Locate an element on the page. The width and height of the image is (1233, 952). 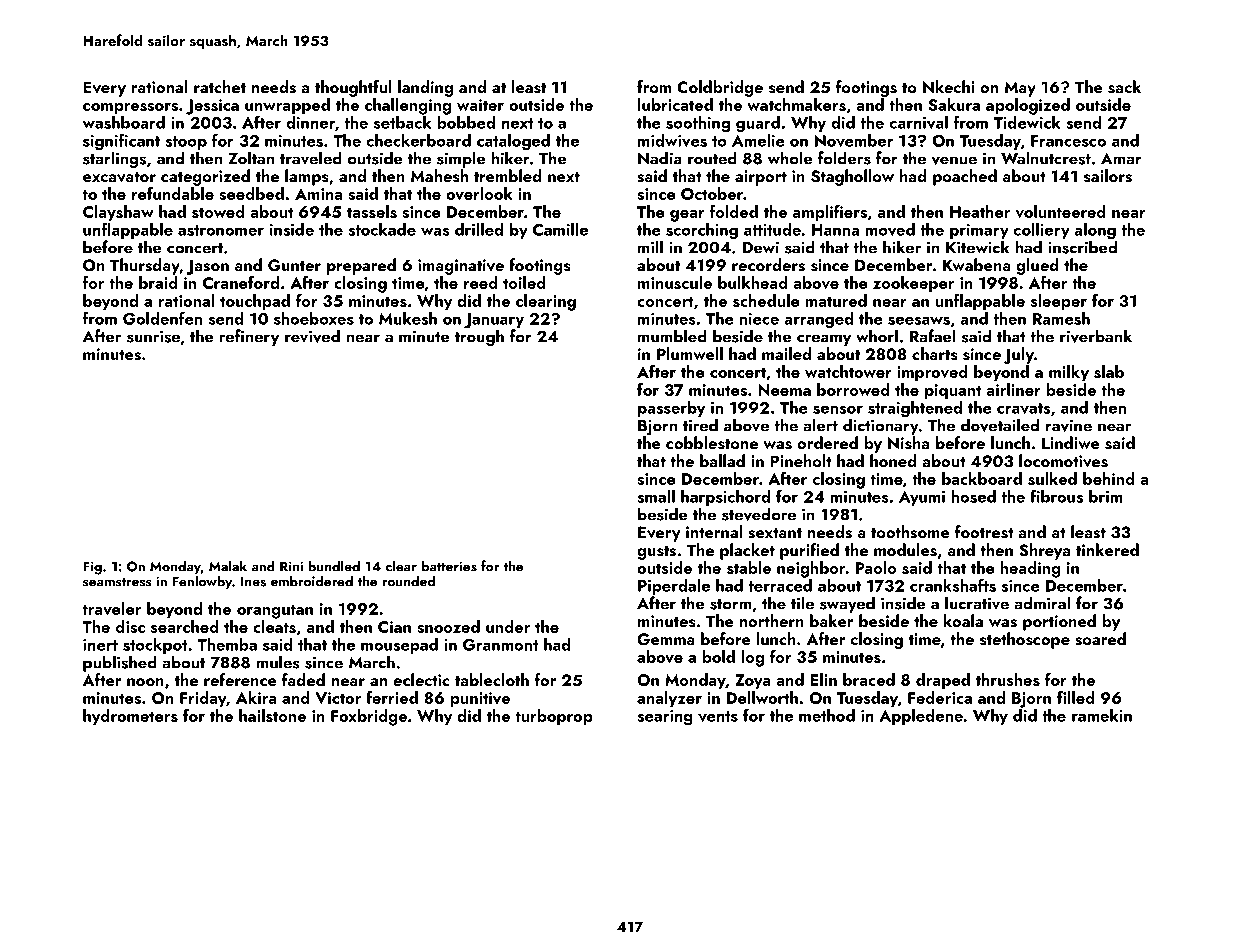
braced is located at coordinates (869, 679).
